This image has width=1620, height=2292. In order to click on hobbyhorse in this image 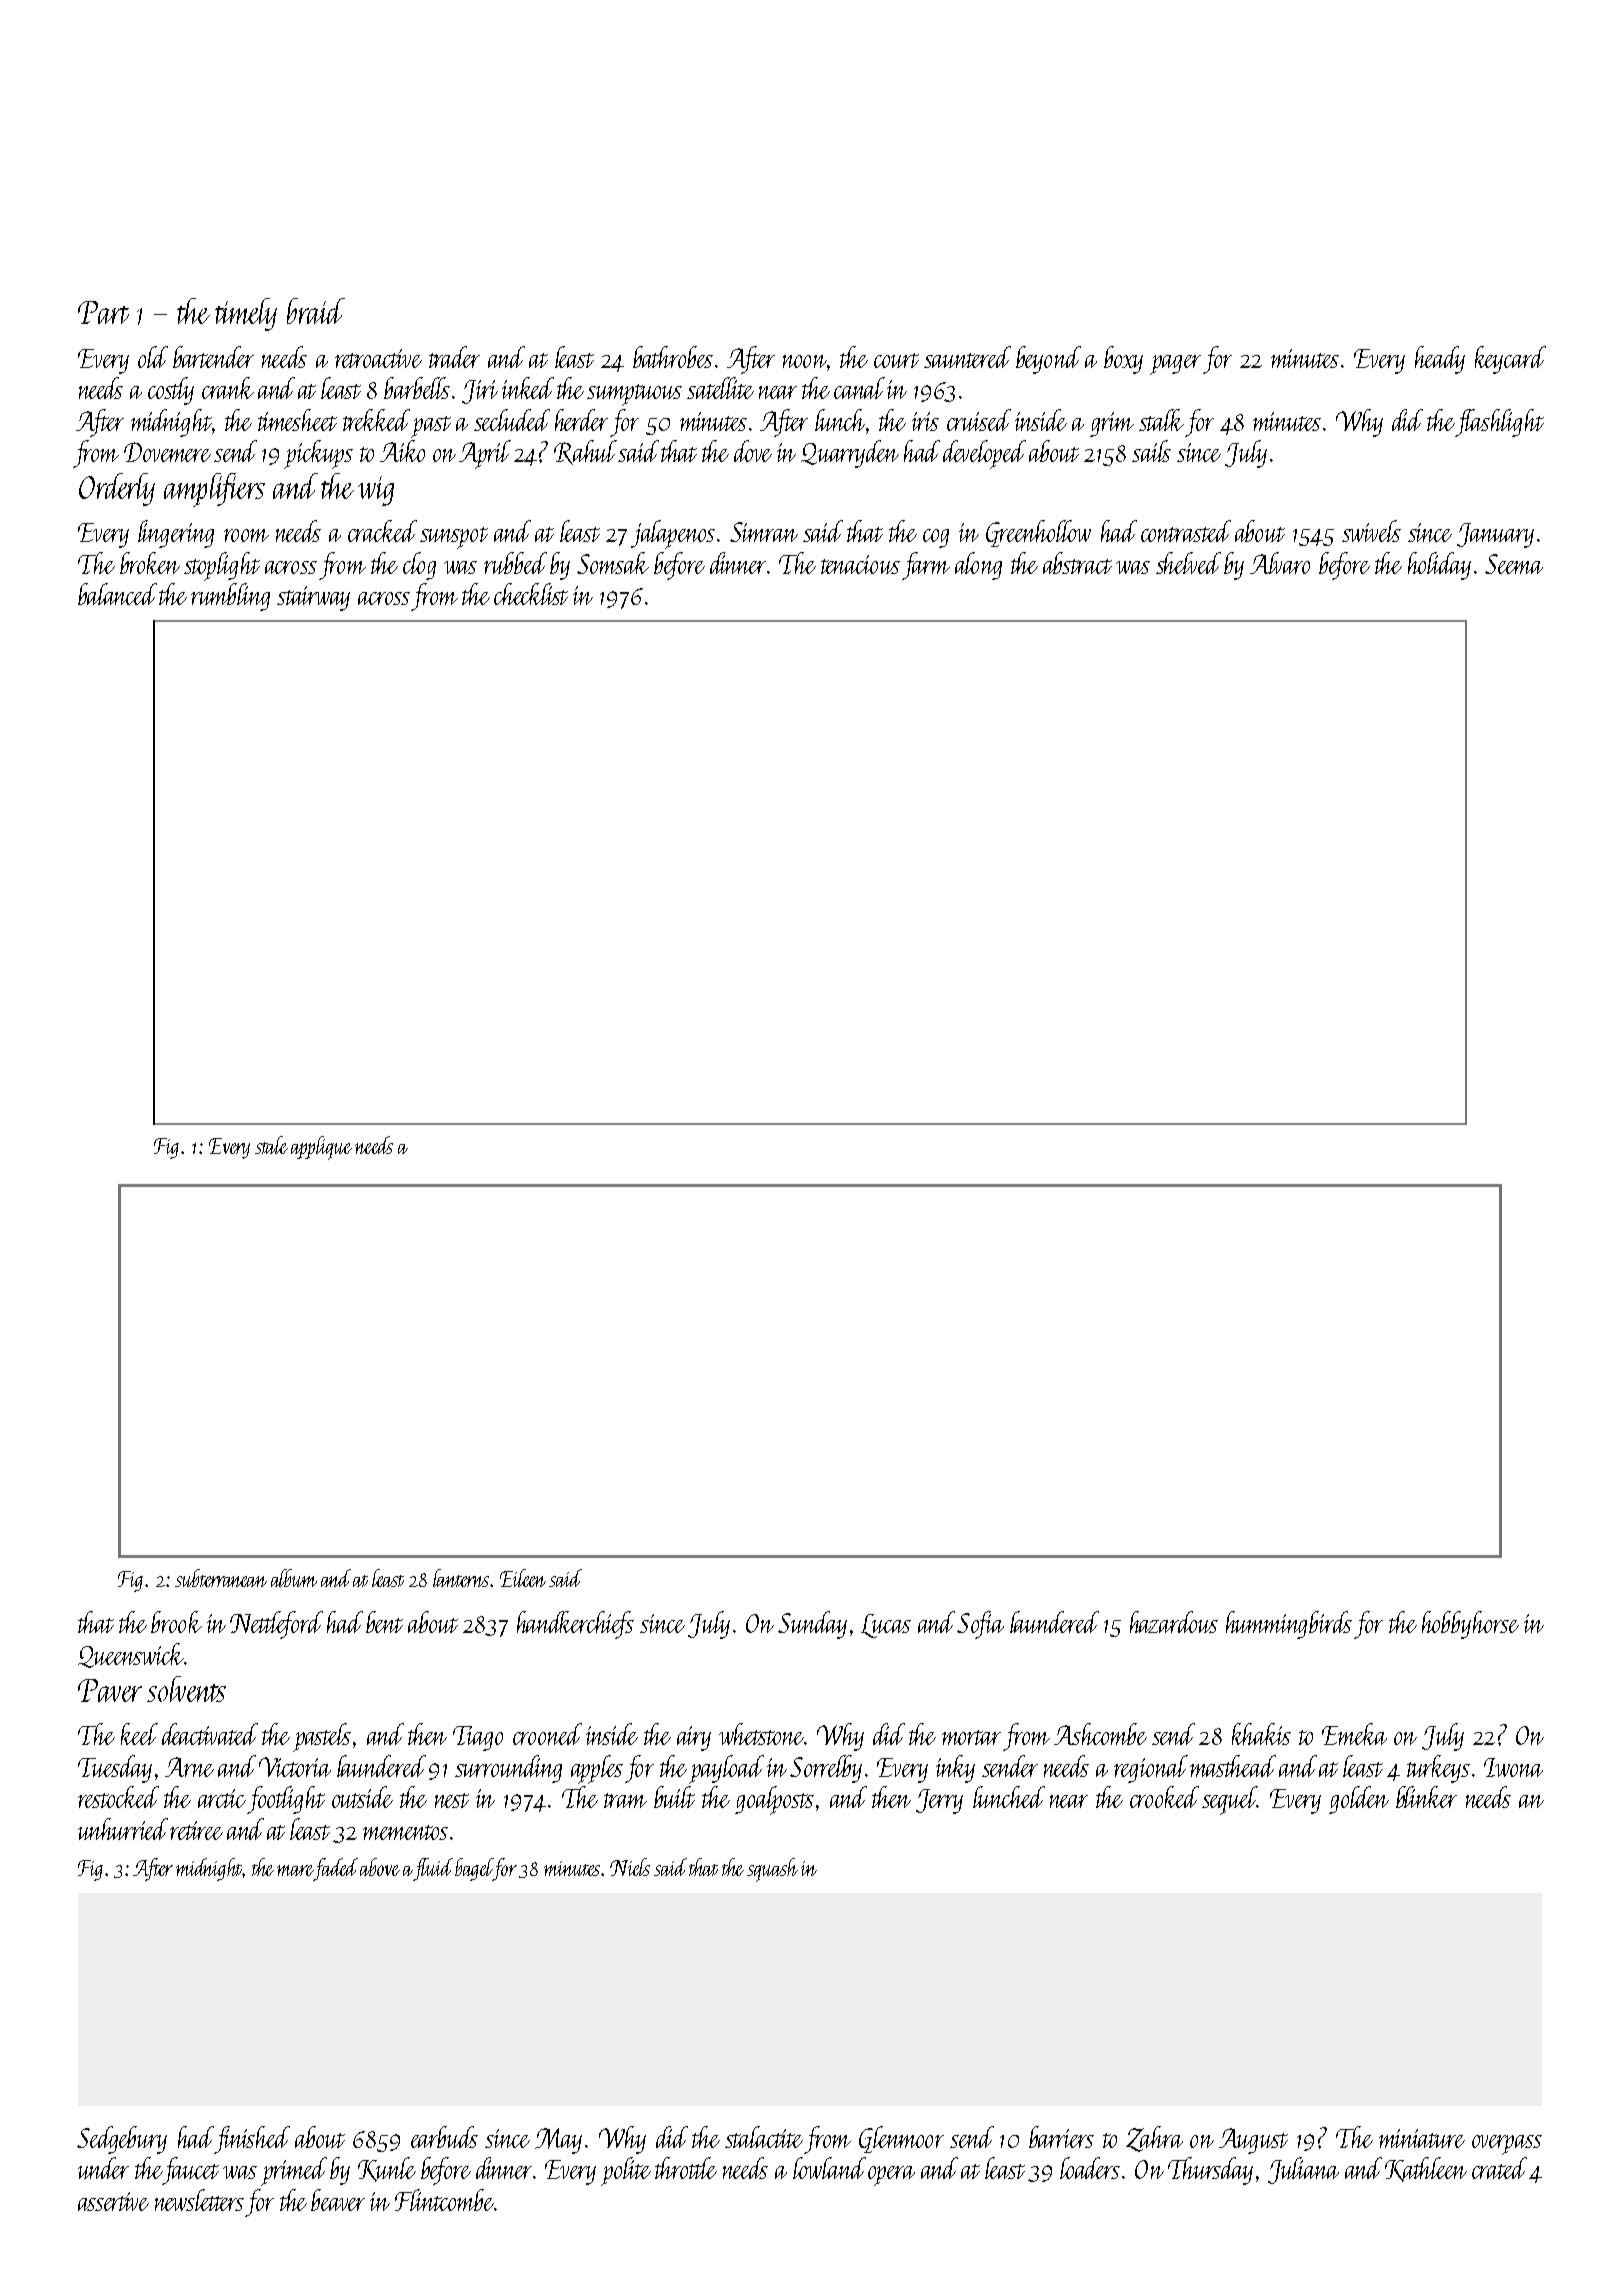, I will do `click(1470, 1625)`.
